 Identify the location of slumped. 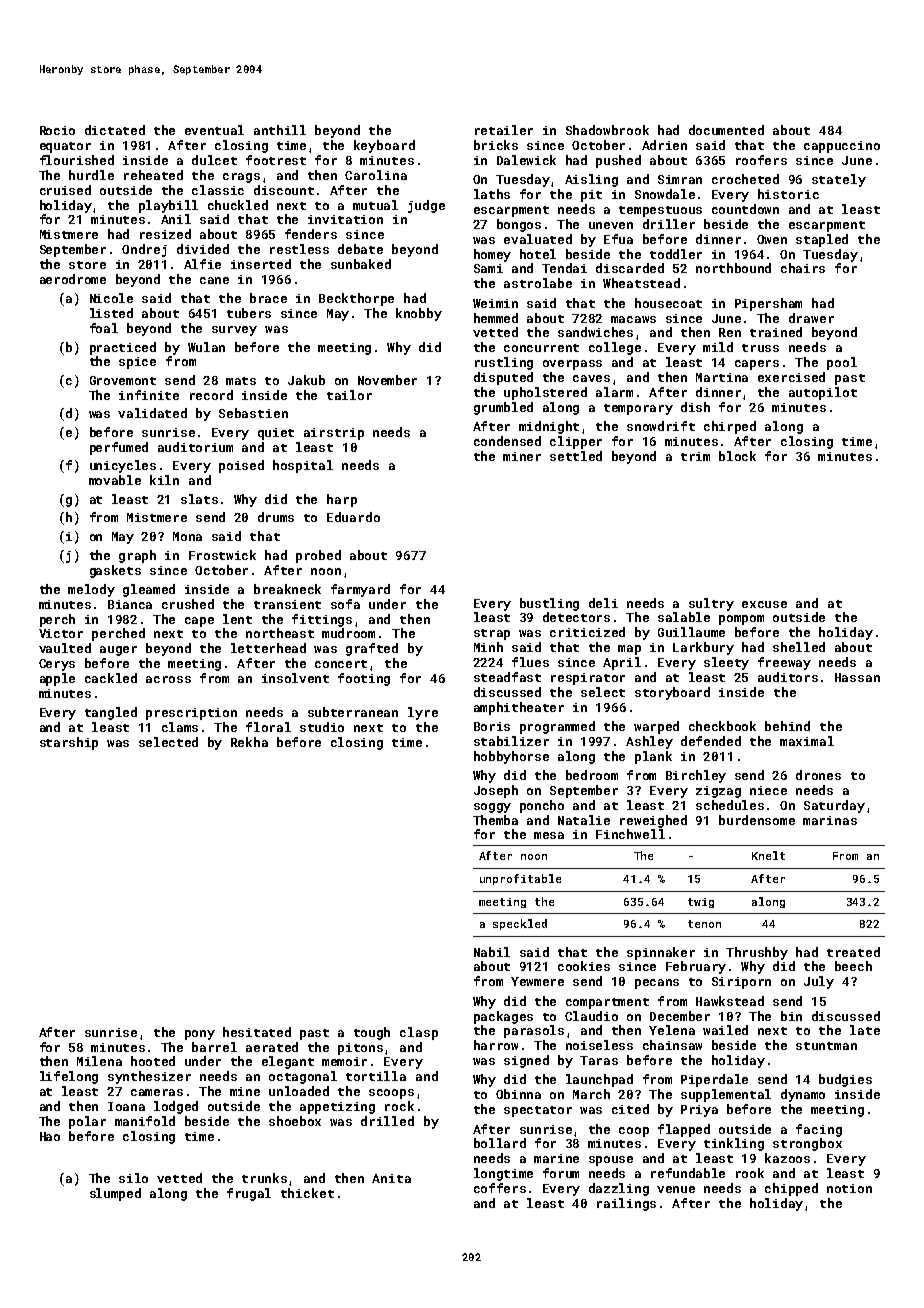
(115, 1194).
